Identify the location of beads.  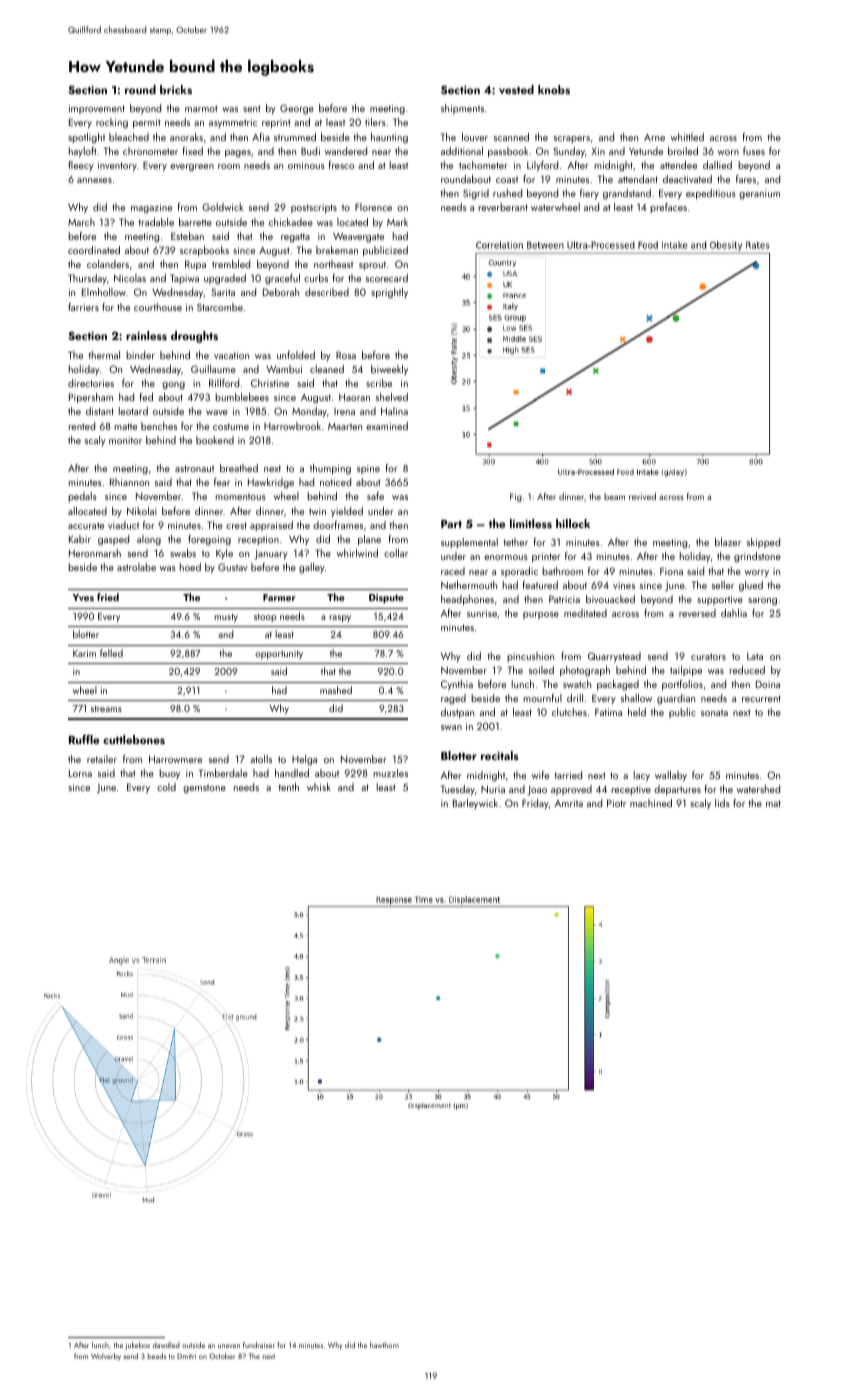
(157, 1356).
